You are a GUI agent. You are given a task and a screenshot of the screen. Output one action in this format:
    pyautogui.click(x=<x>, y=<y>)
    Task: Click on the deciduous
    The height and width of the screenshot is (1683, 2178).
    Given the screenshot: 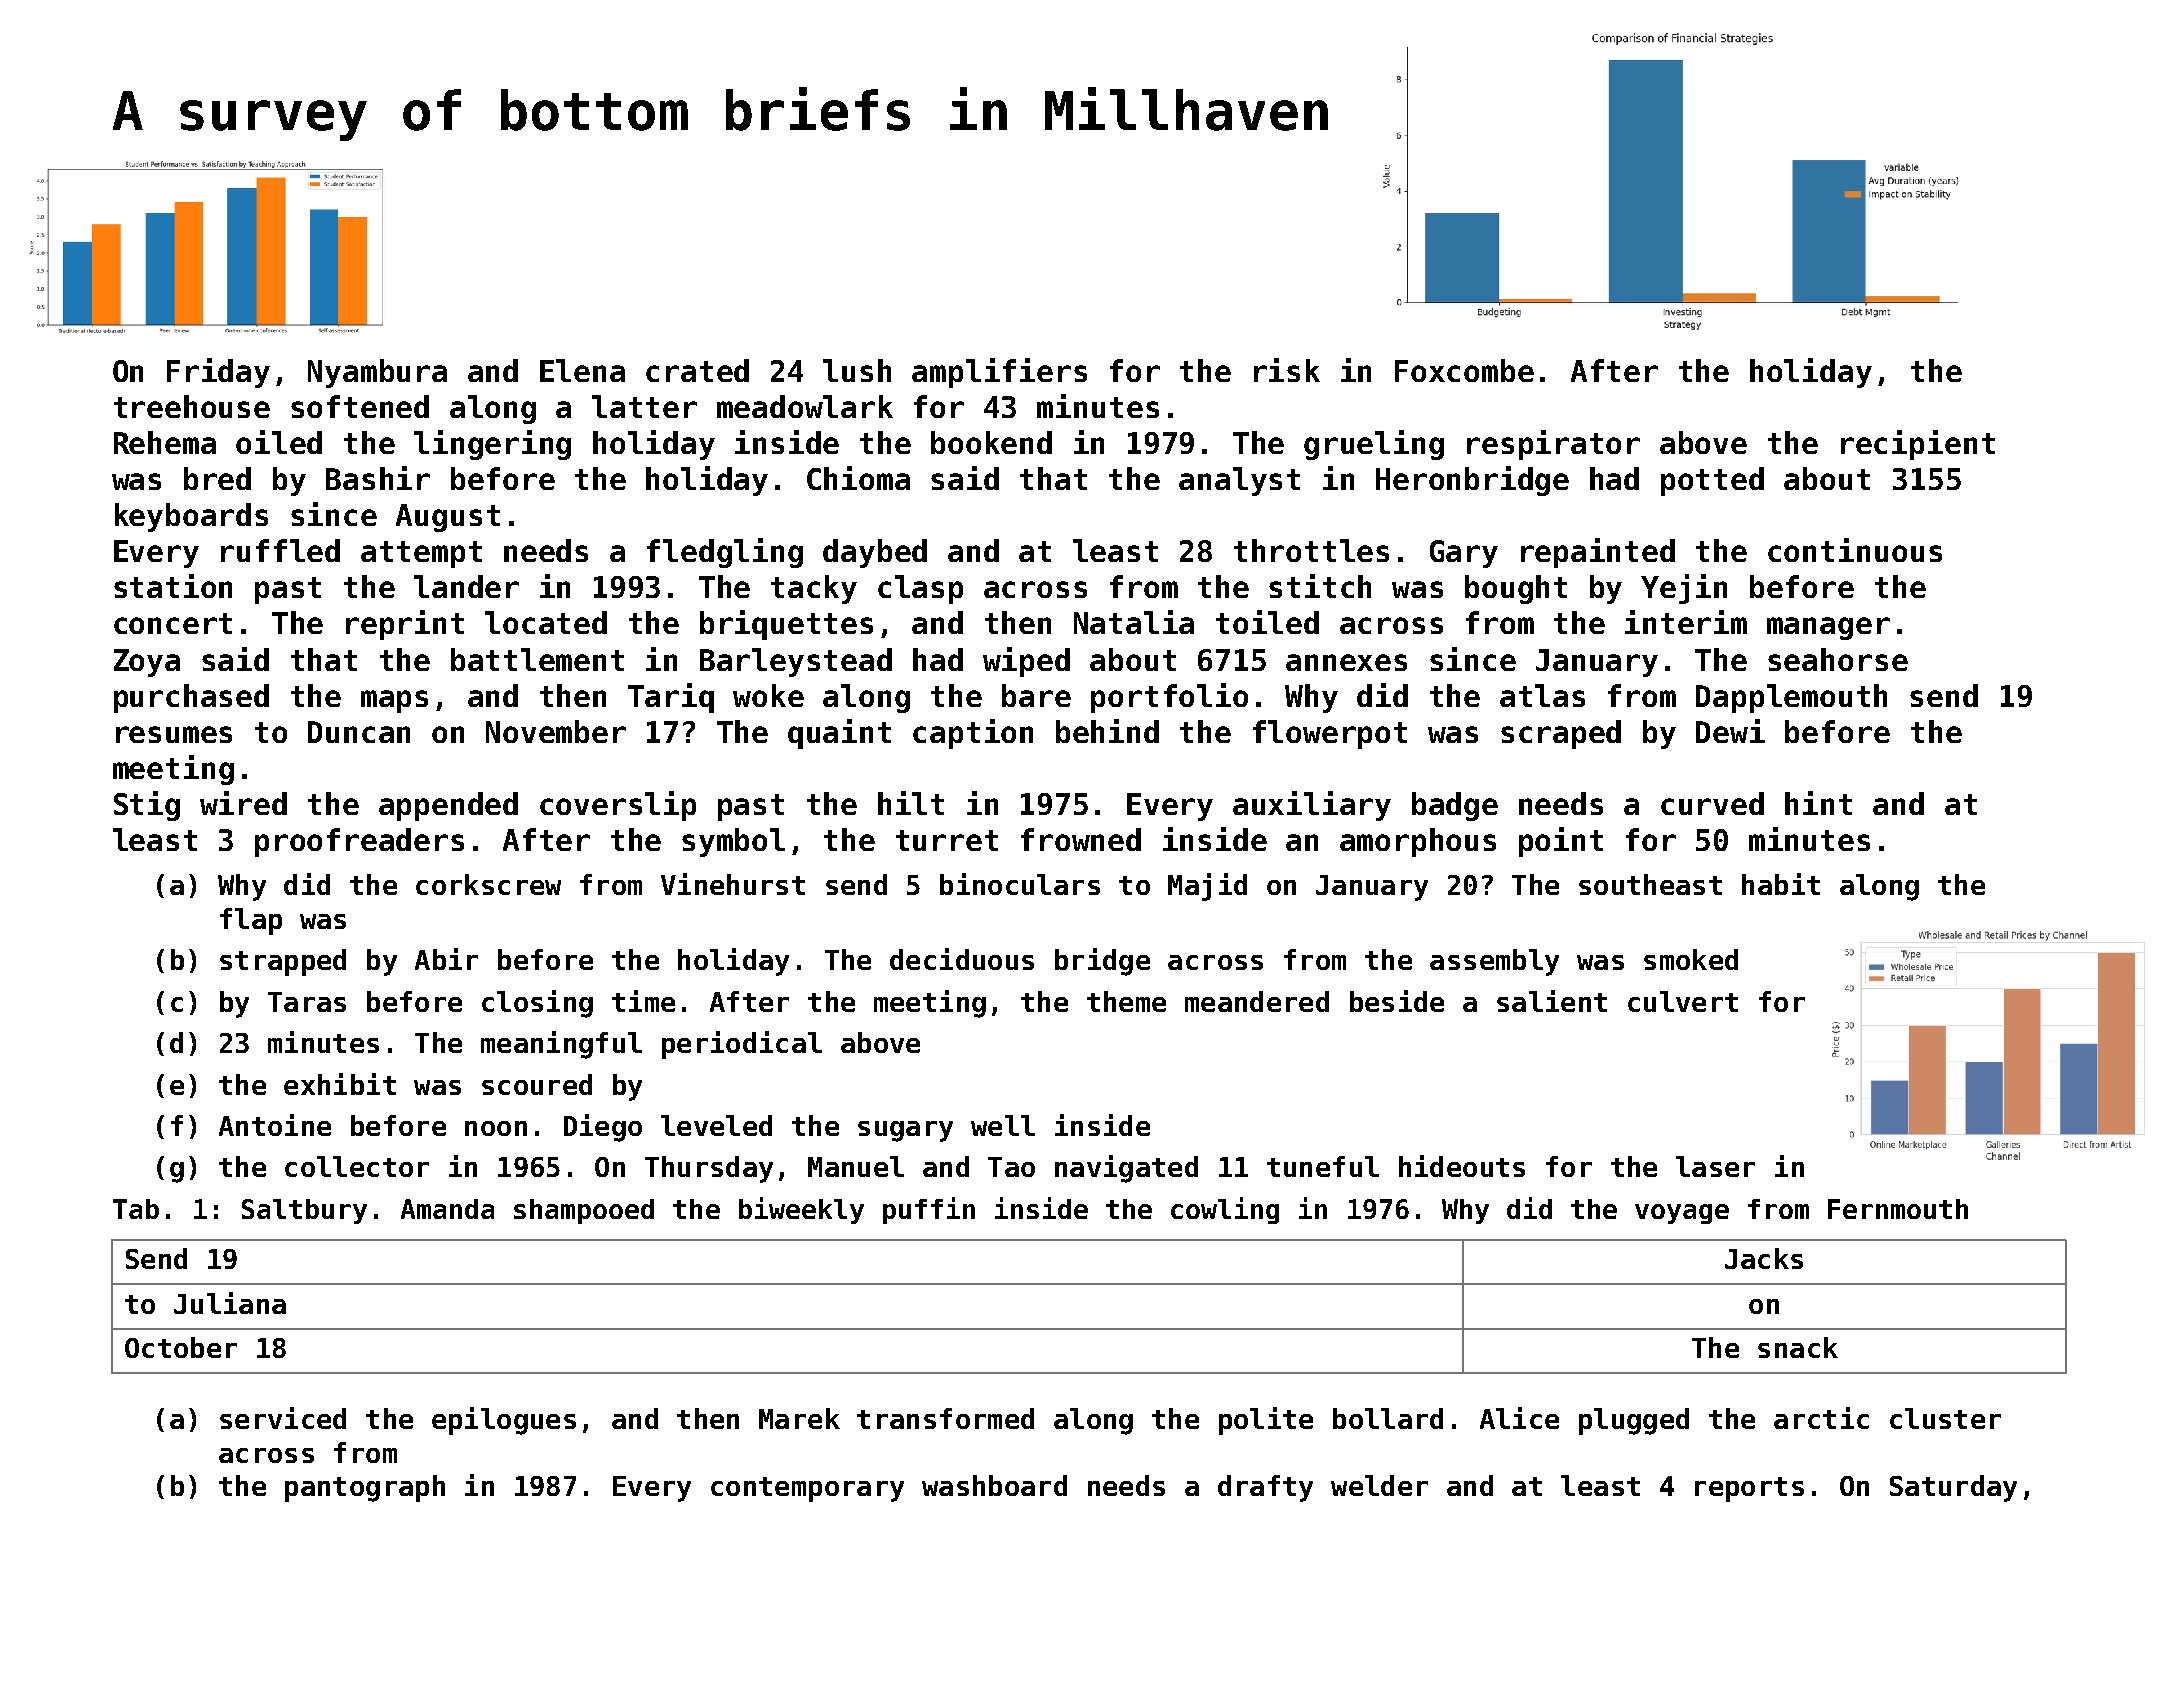 What is the action you would take?
    pyautogui.click(x=962, y=959)
